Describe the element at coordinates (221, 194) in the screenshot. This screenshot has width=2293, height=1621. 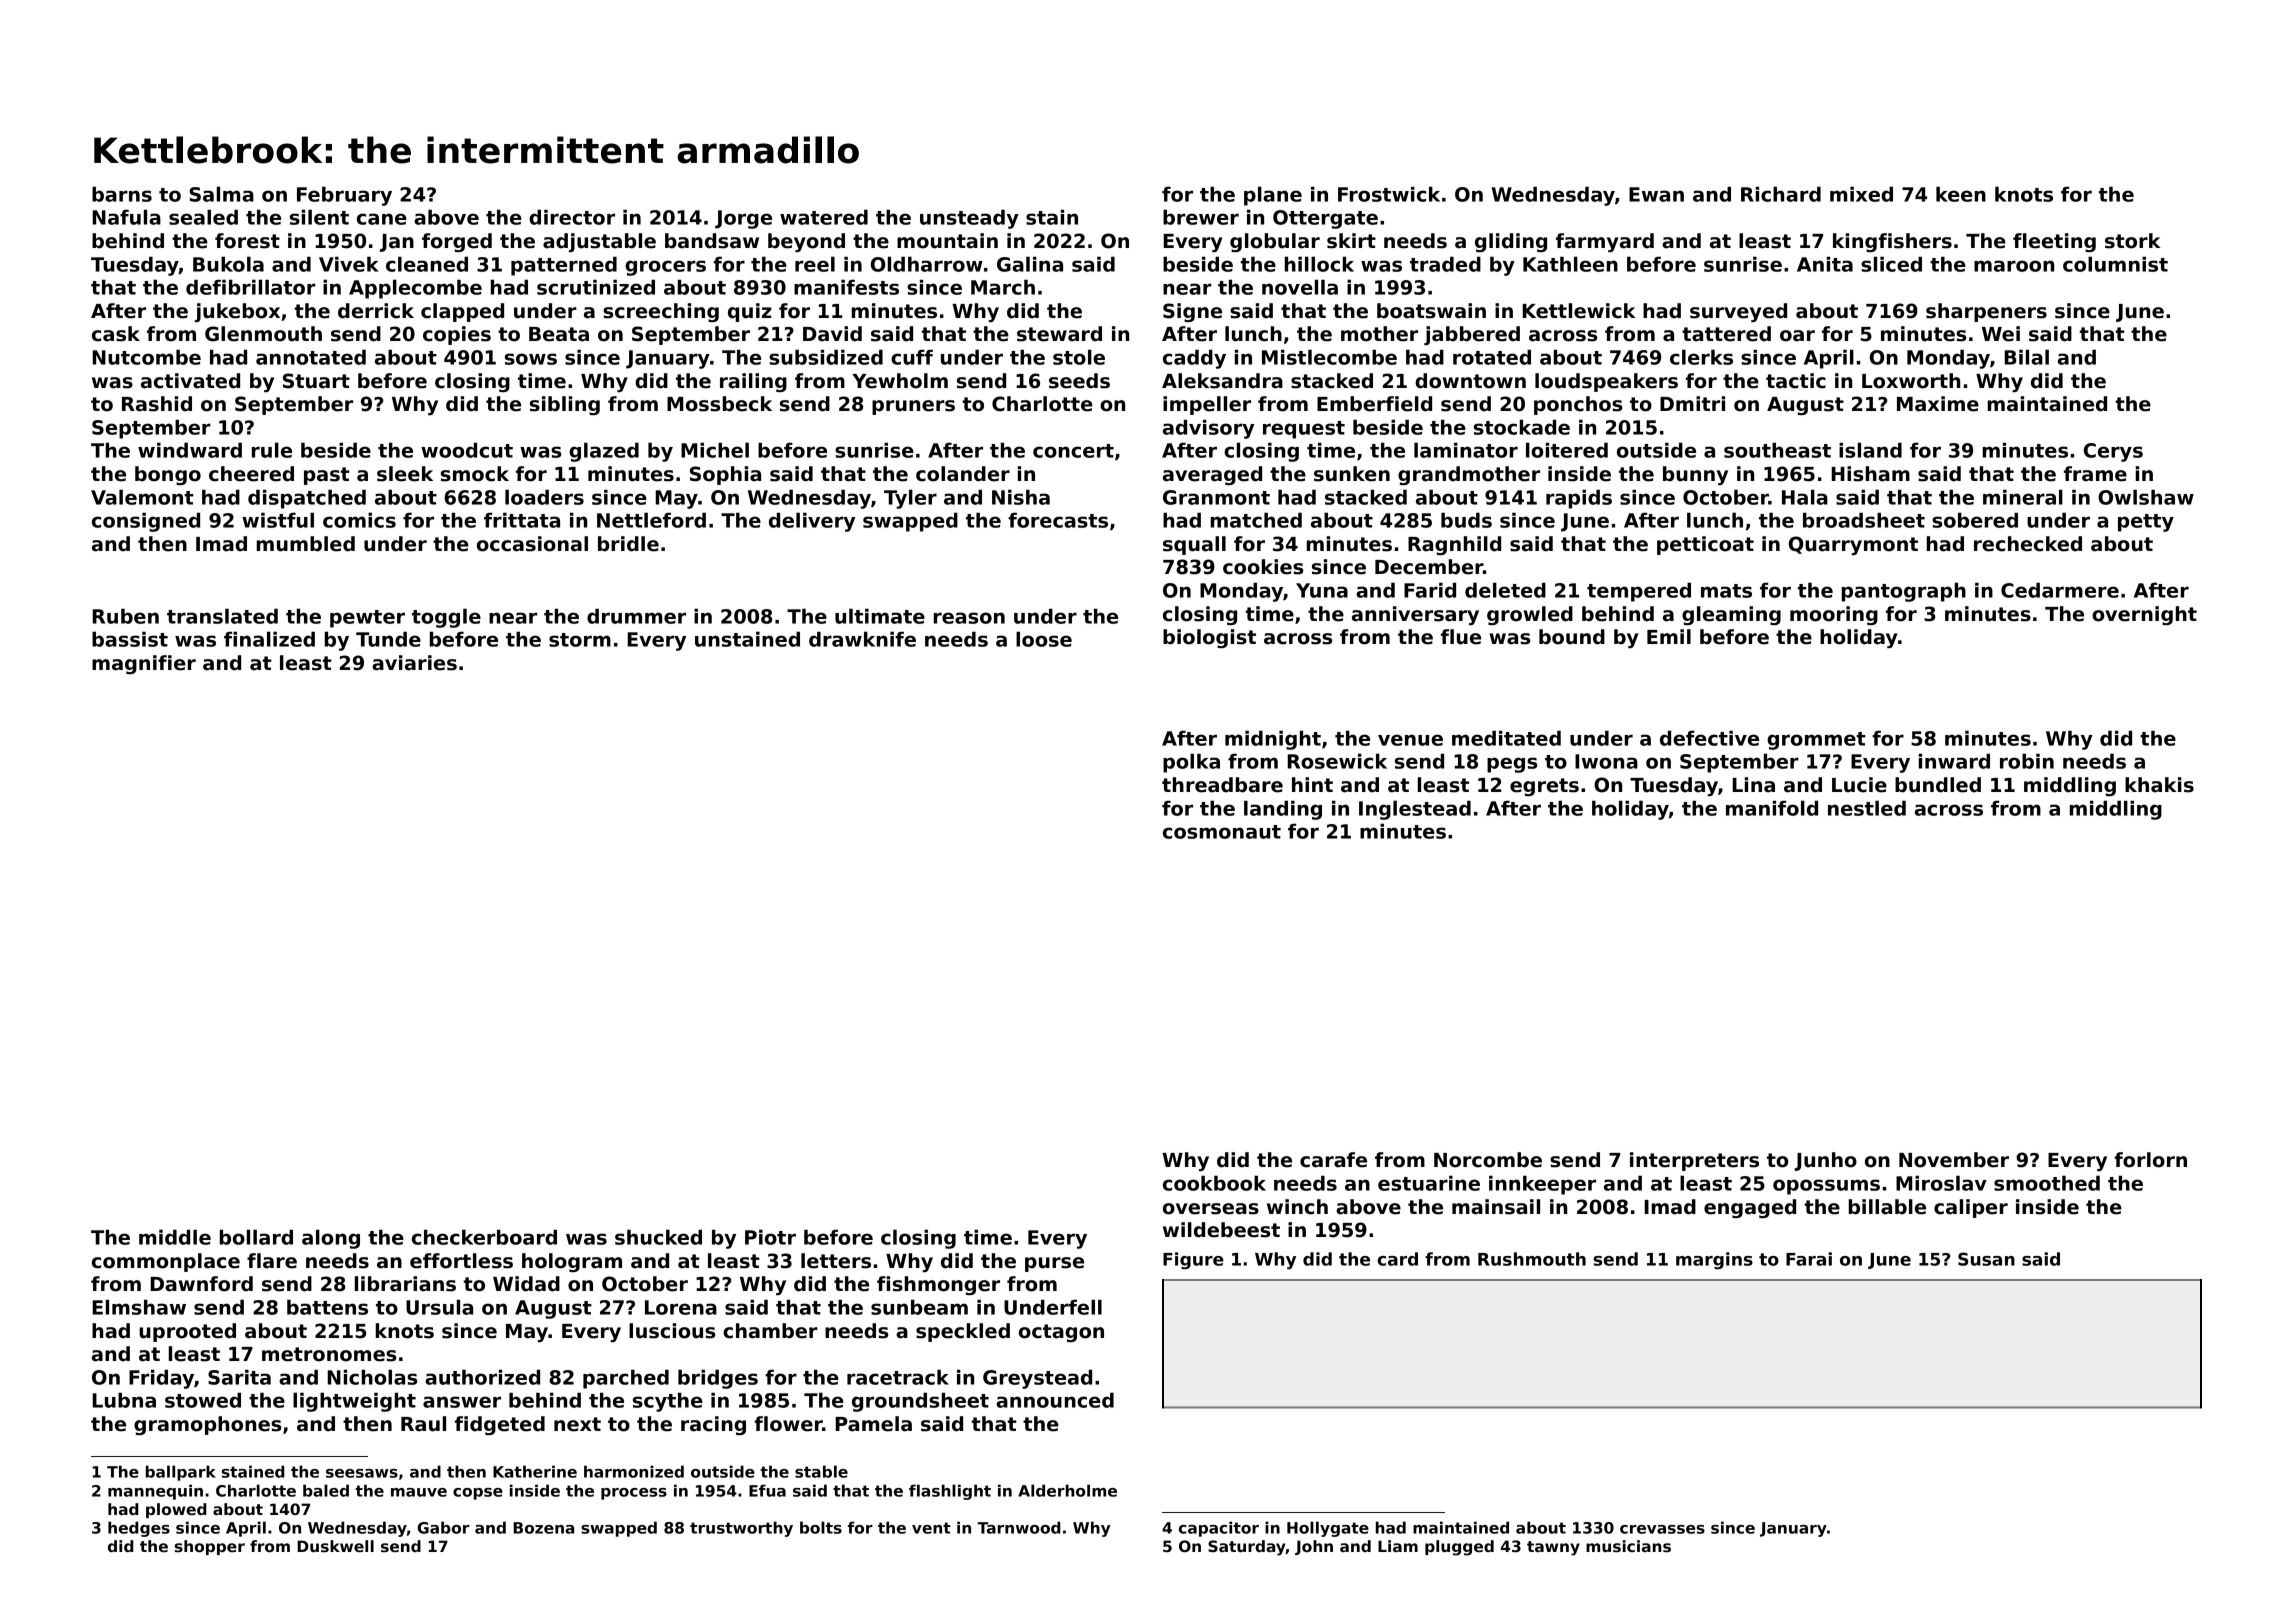
I see `Salma` at that location.
